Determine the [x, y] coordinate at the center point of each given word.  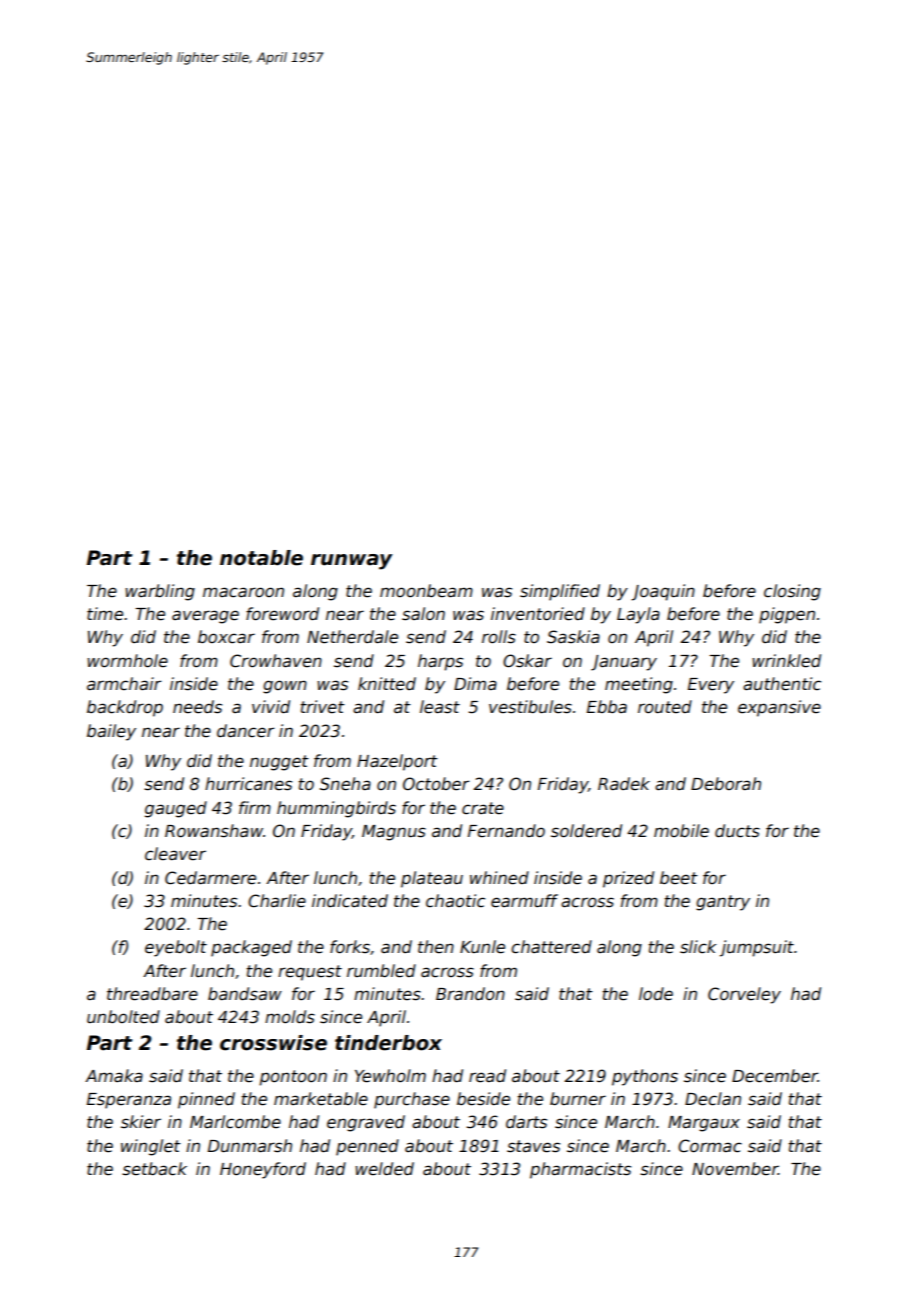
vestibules [530, 707]
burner [578, 1099]
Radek [624, 784]
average [205, 617]
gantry [723, 903]
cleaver [175, 854]
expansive [779, 708]
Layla [638, 615]
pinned [206, 1100]
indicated [350, 901]
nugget [279, 763]
